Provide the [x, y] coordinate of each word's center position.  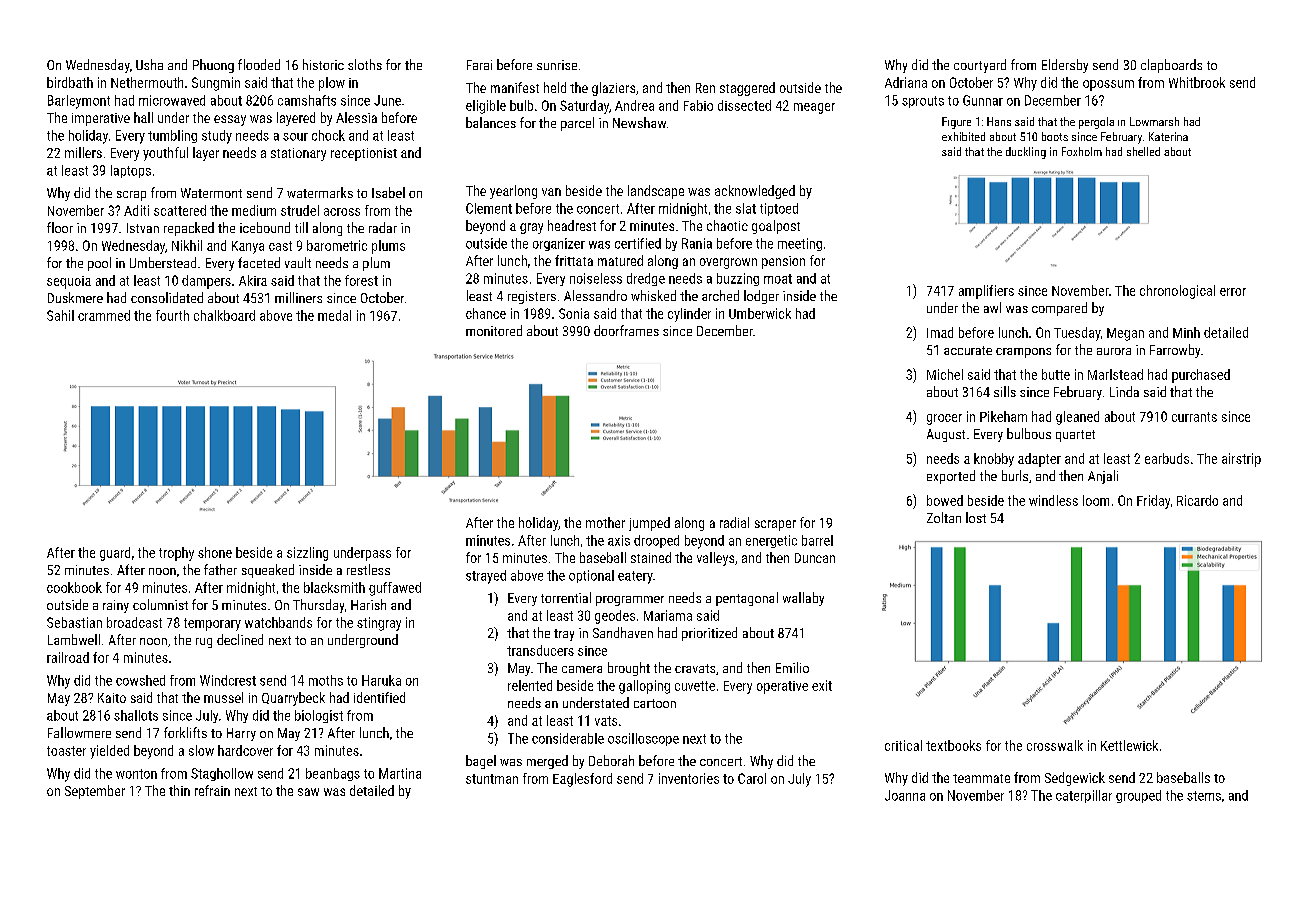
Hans [999, 121]
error [1233, 292]
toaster [66, 751]
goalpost [776, 227]
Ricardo [1197, 500]
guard [115, 554]
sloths [365, 64]
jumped [649, 524]
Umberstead [163, 262]
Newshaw [639, 122]
